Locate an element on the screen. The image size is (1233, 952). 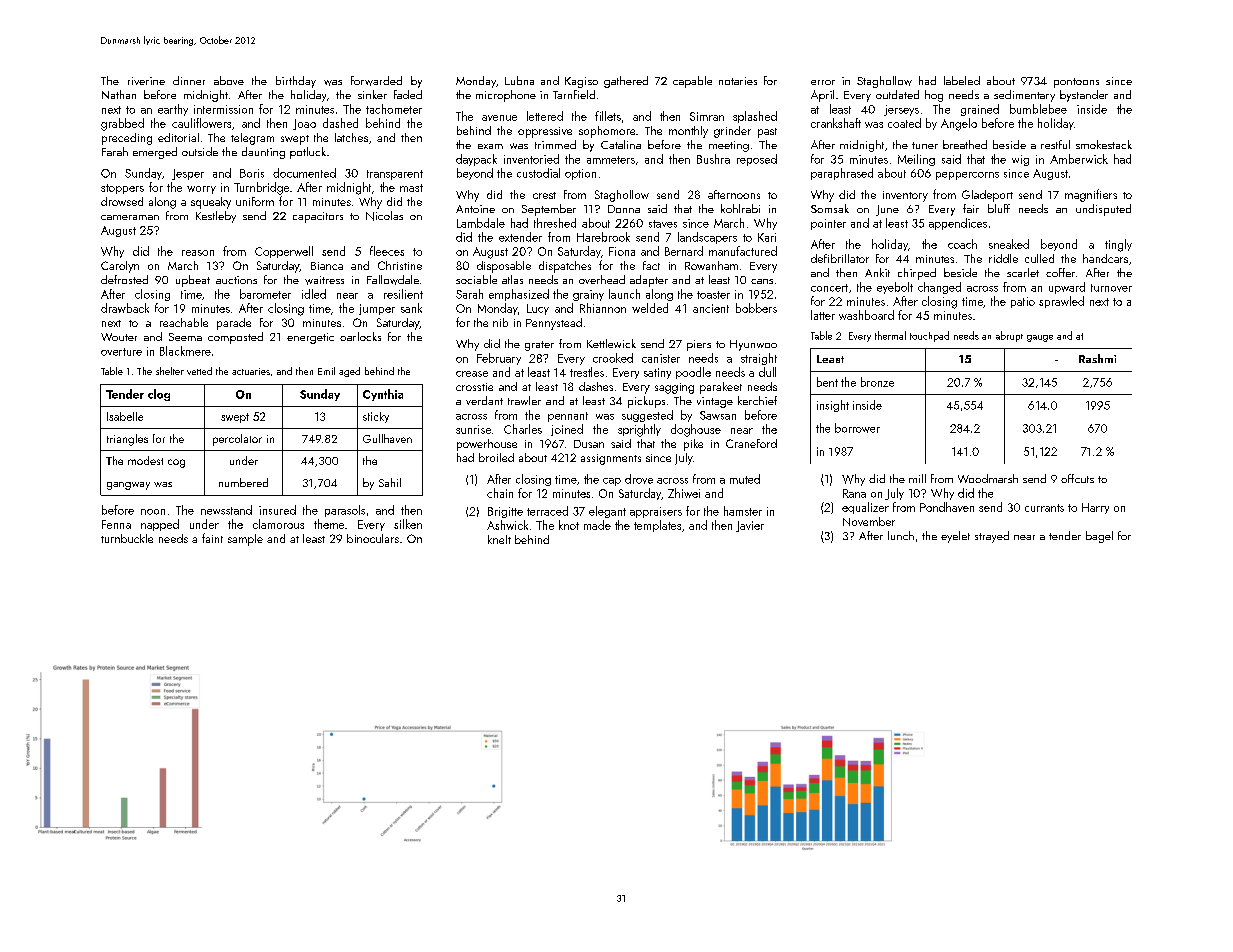
cauliflowers is located at coordinates (201, 123).
